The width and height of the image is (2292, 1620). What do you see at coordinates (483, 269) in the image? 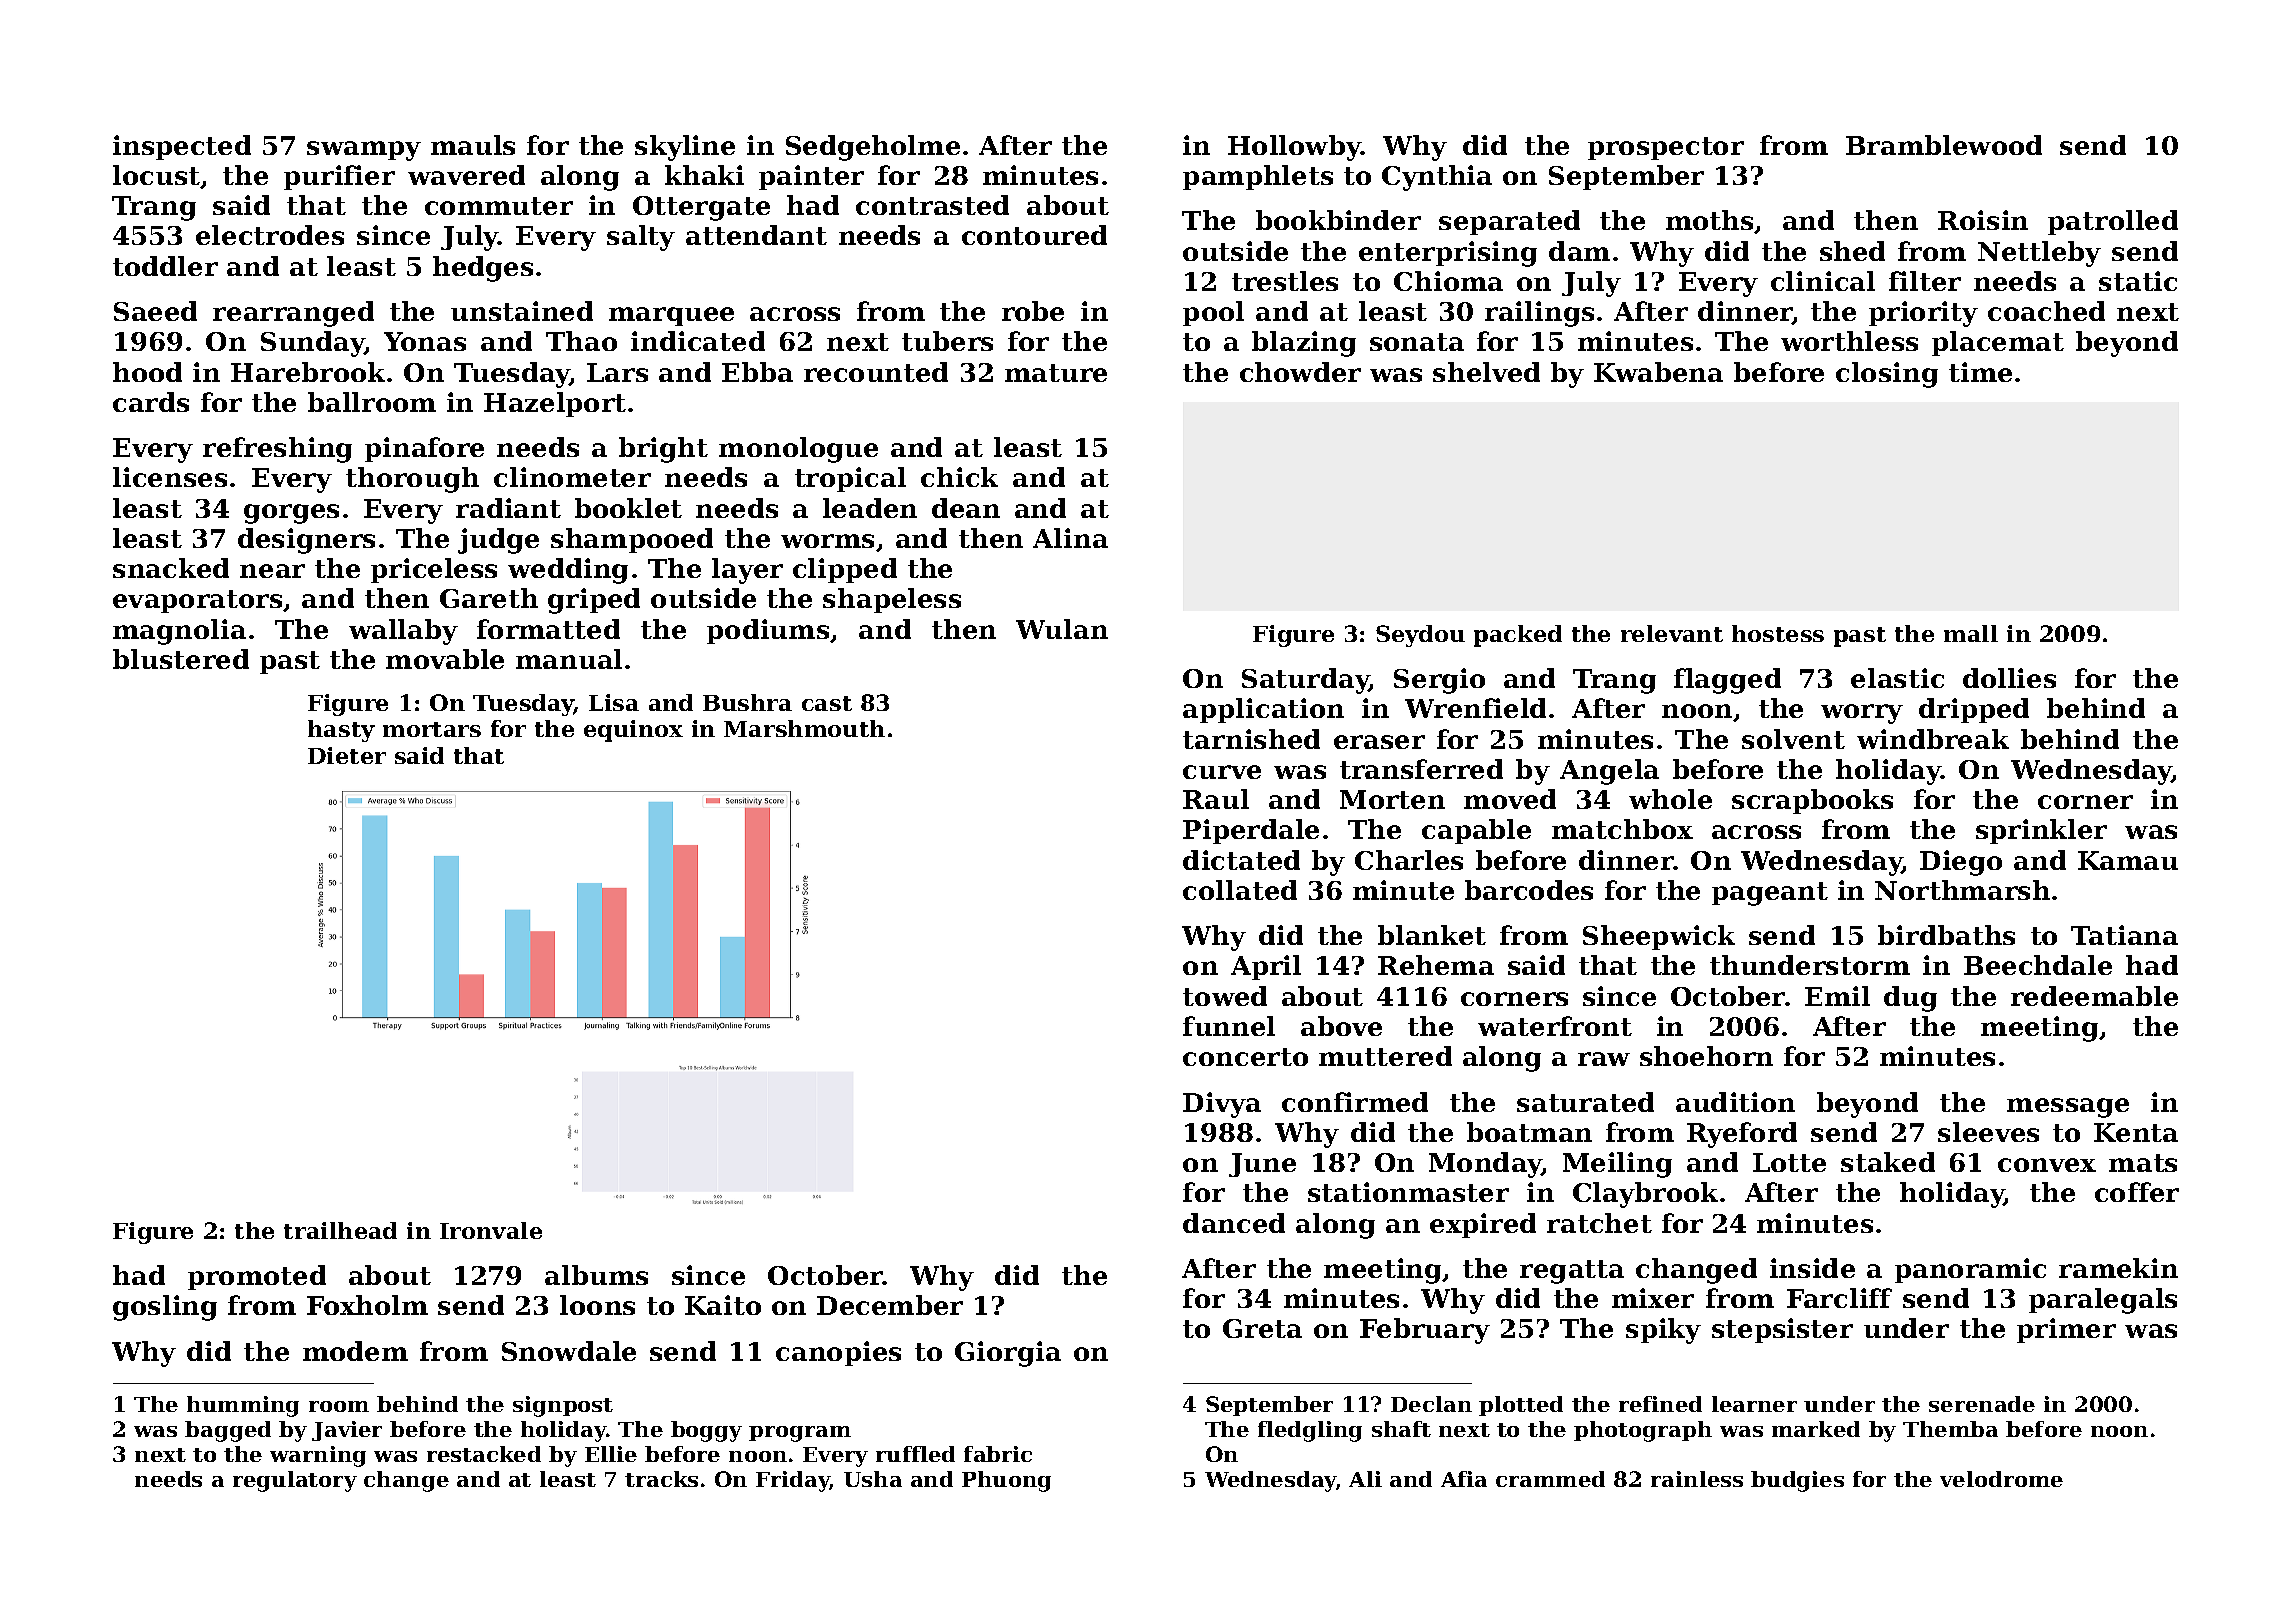
I see `hedges` at bounding box center [483, 269].
